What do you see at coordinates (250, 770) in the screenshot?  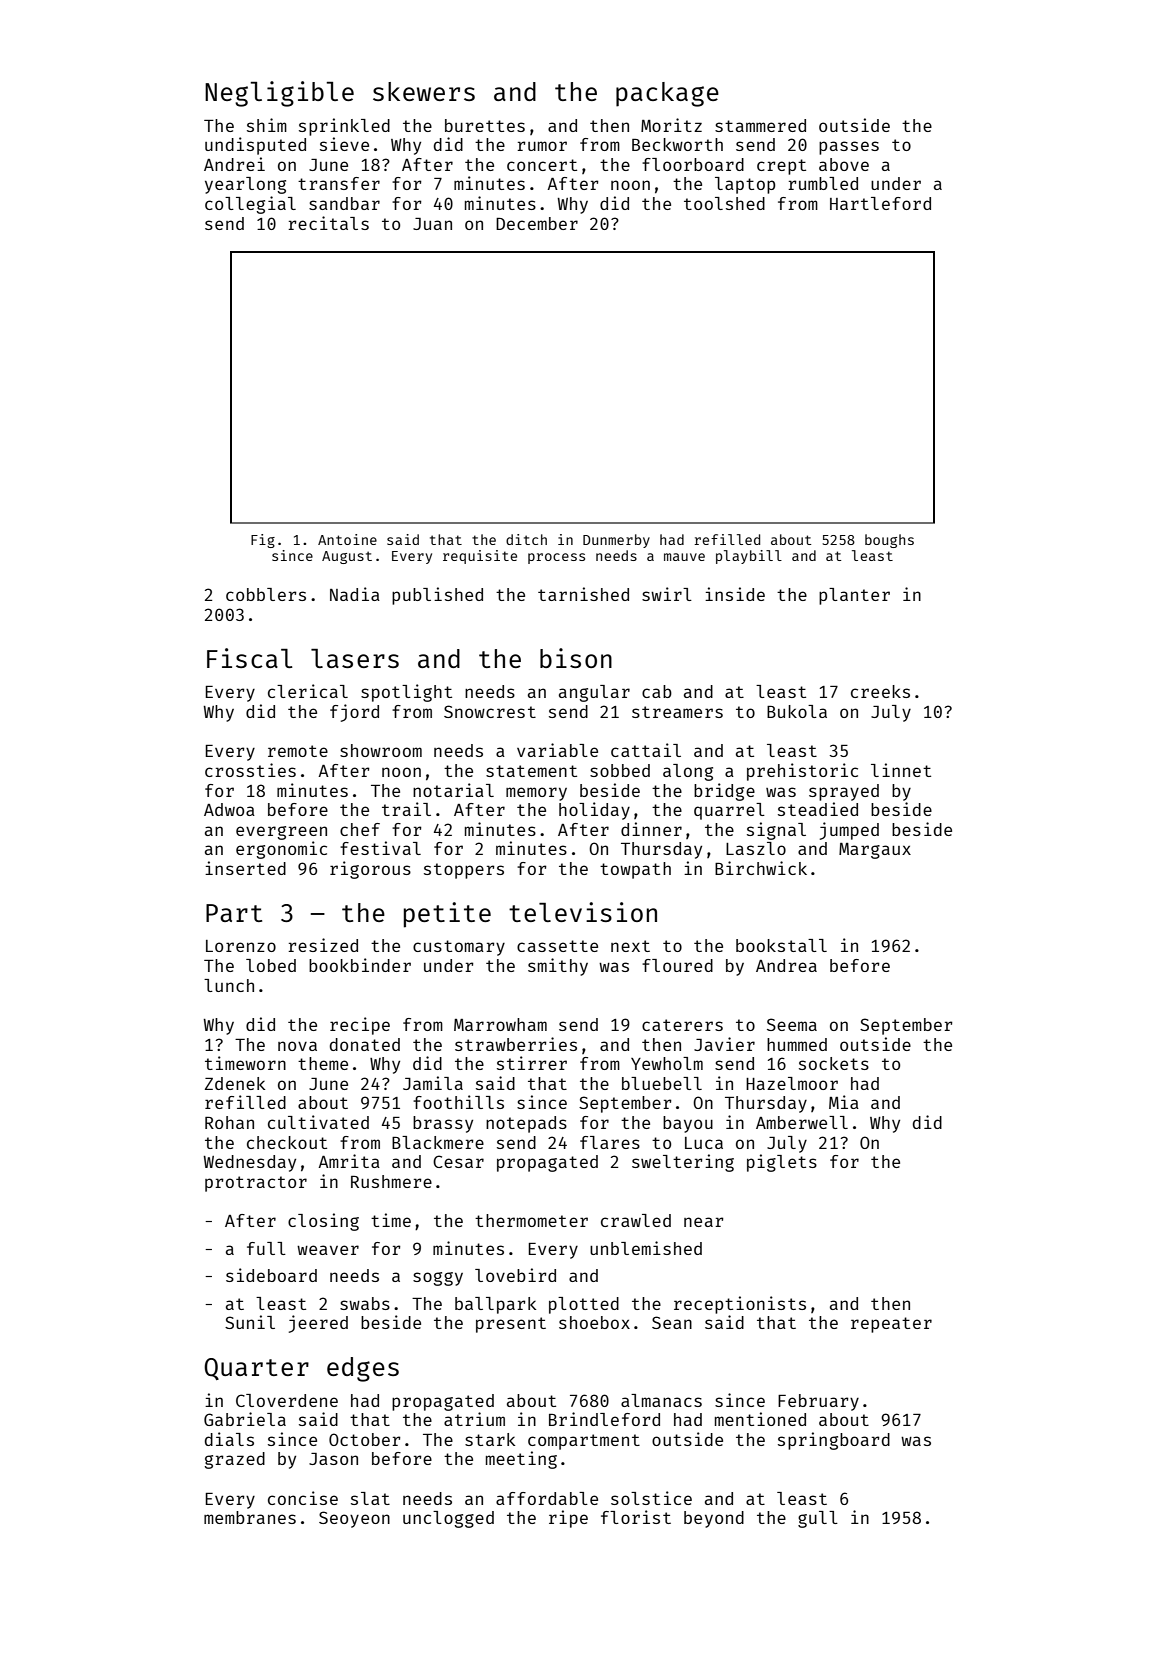 I see `crossties` at bounding box center [250, 770].
